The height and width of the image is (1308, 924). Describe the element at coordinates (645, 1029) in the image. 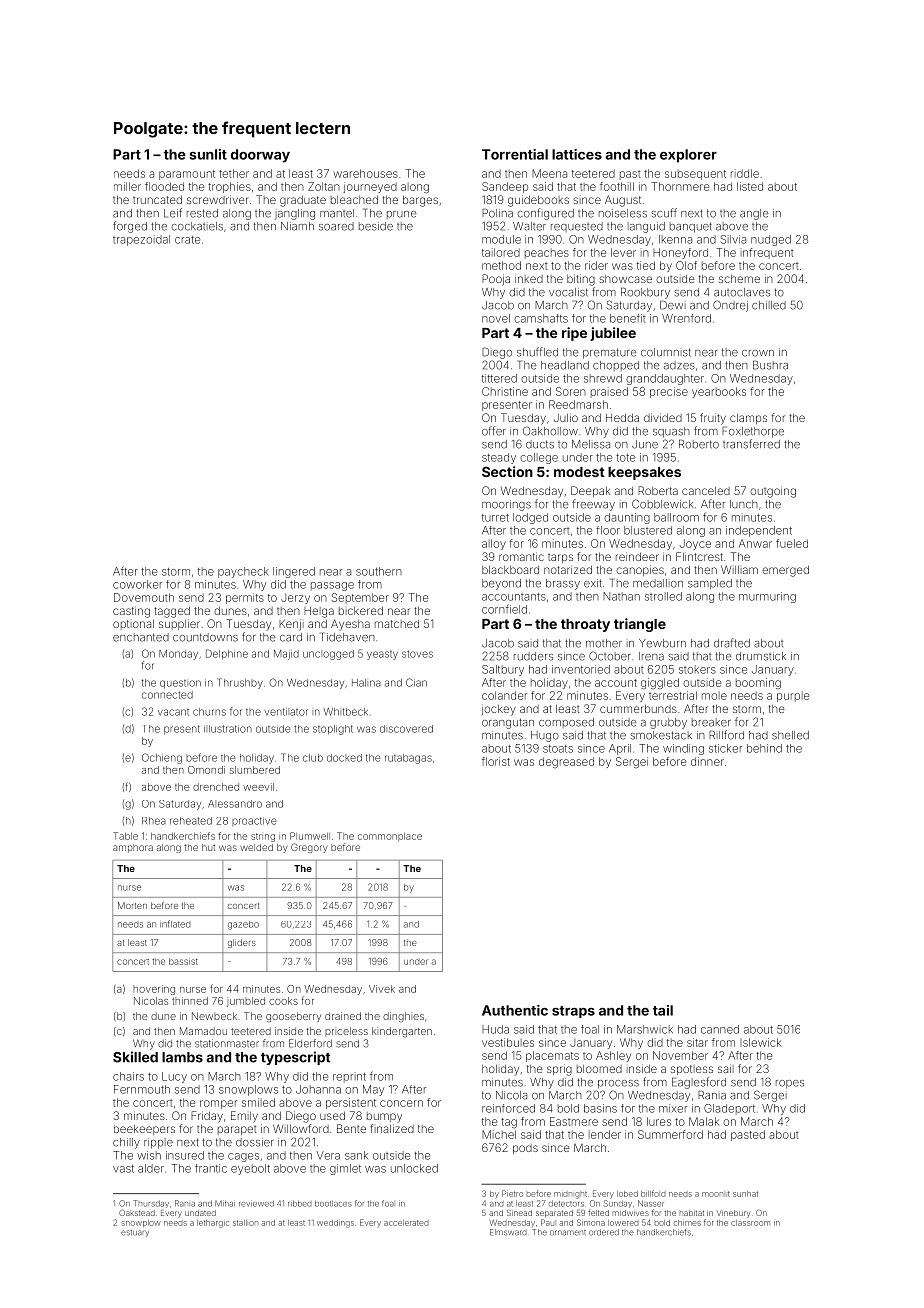

I see `Marshwick` at that location.
